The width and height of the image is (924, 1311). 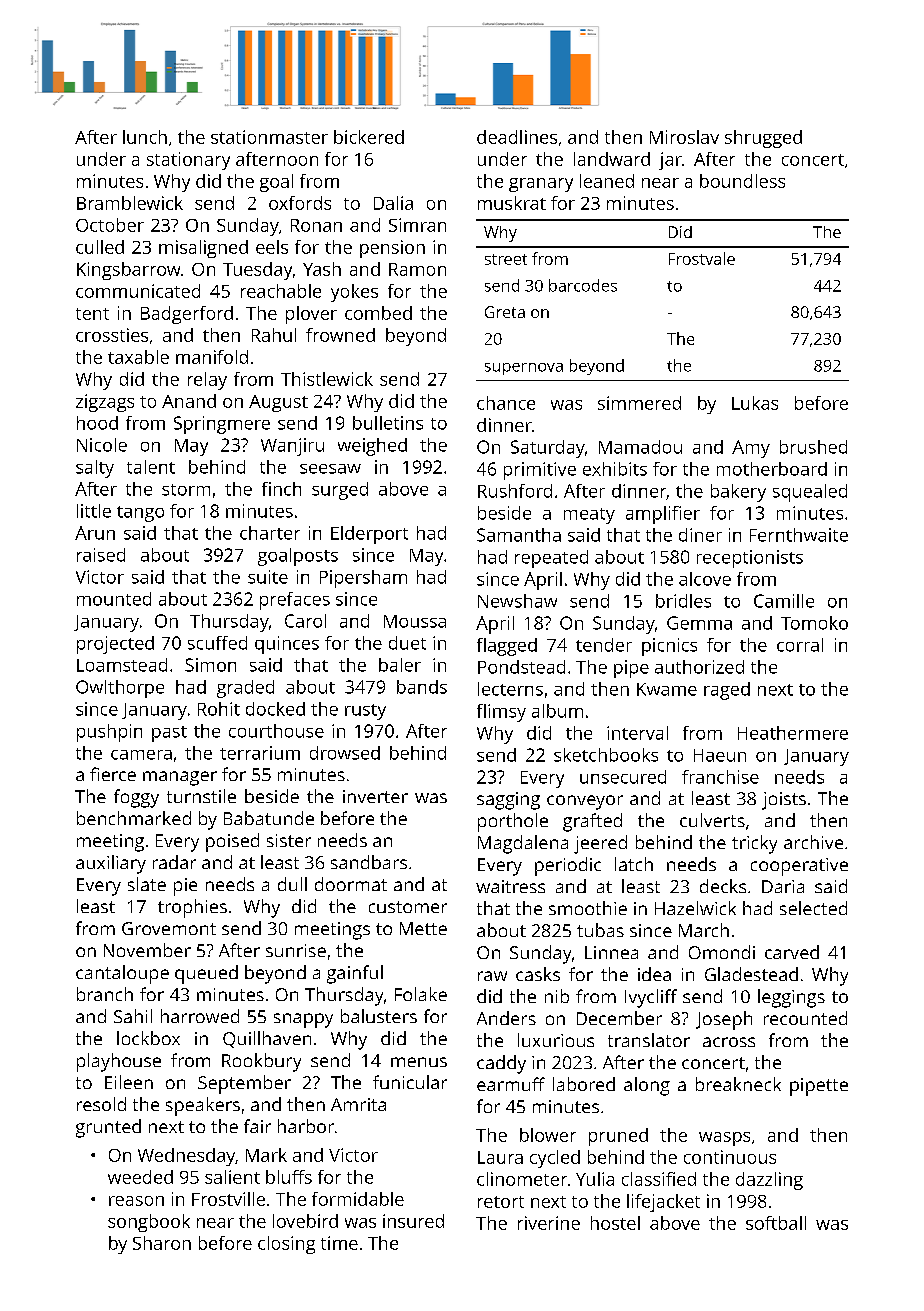 I want to click on earmuff, so click(x=511, y=1084).
